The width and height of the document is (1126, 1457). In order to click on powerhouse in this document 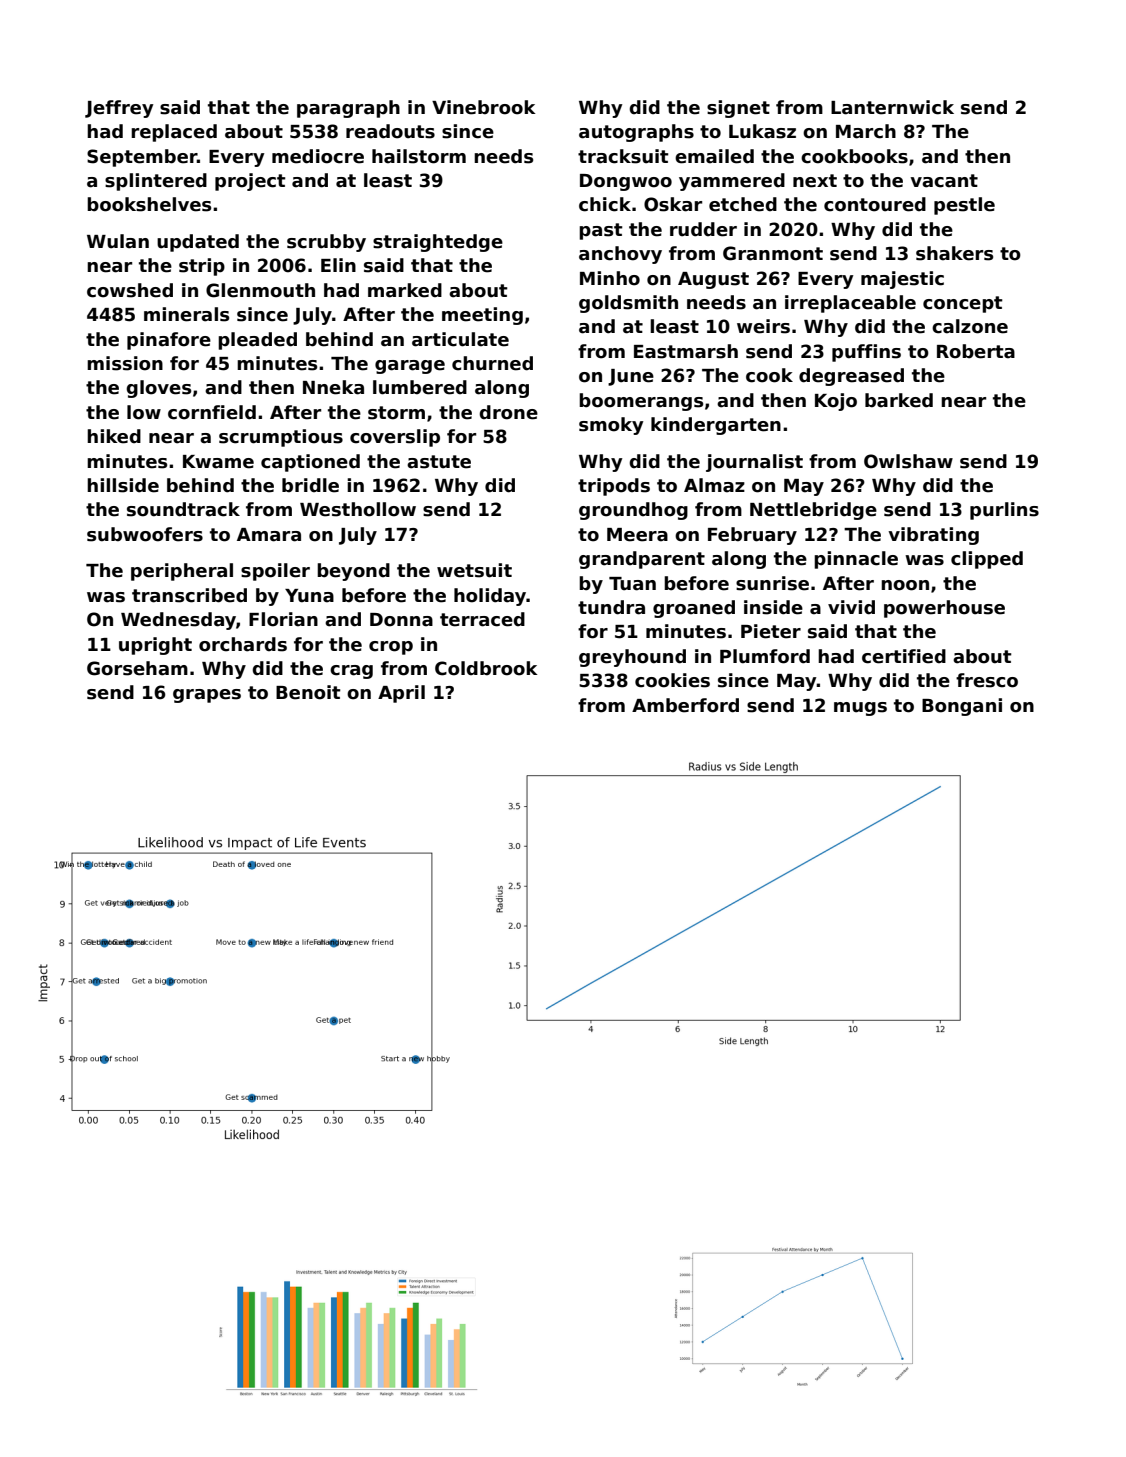, I will do `click(944, 609)`.
